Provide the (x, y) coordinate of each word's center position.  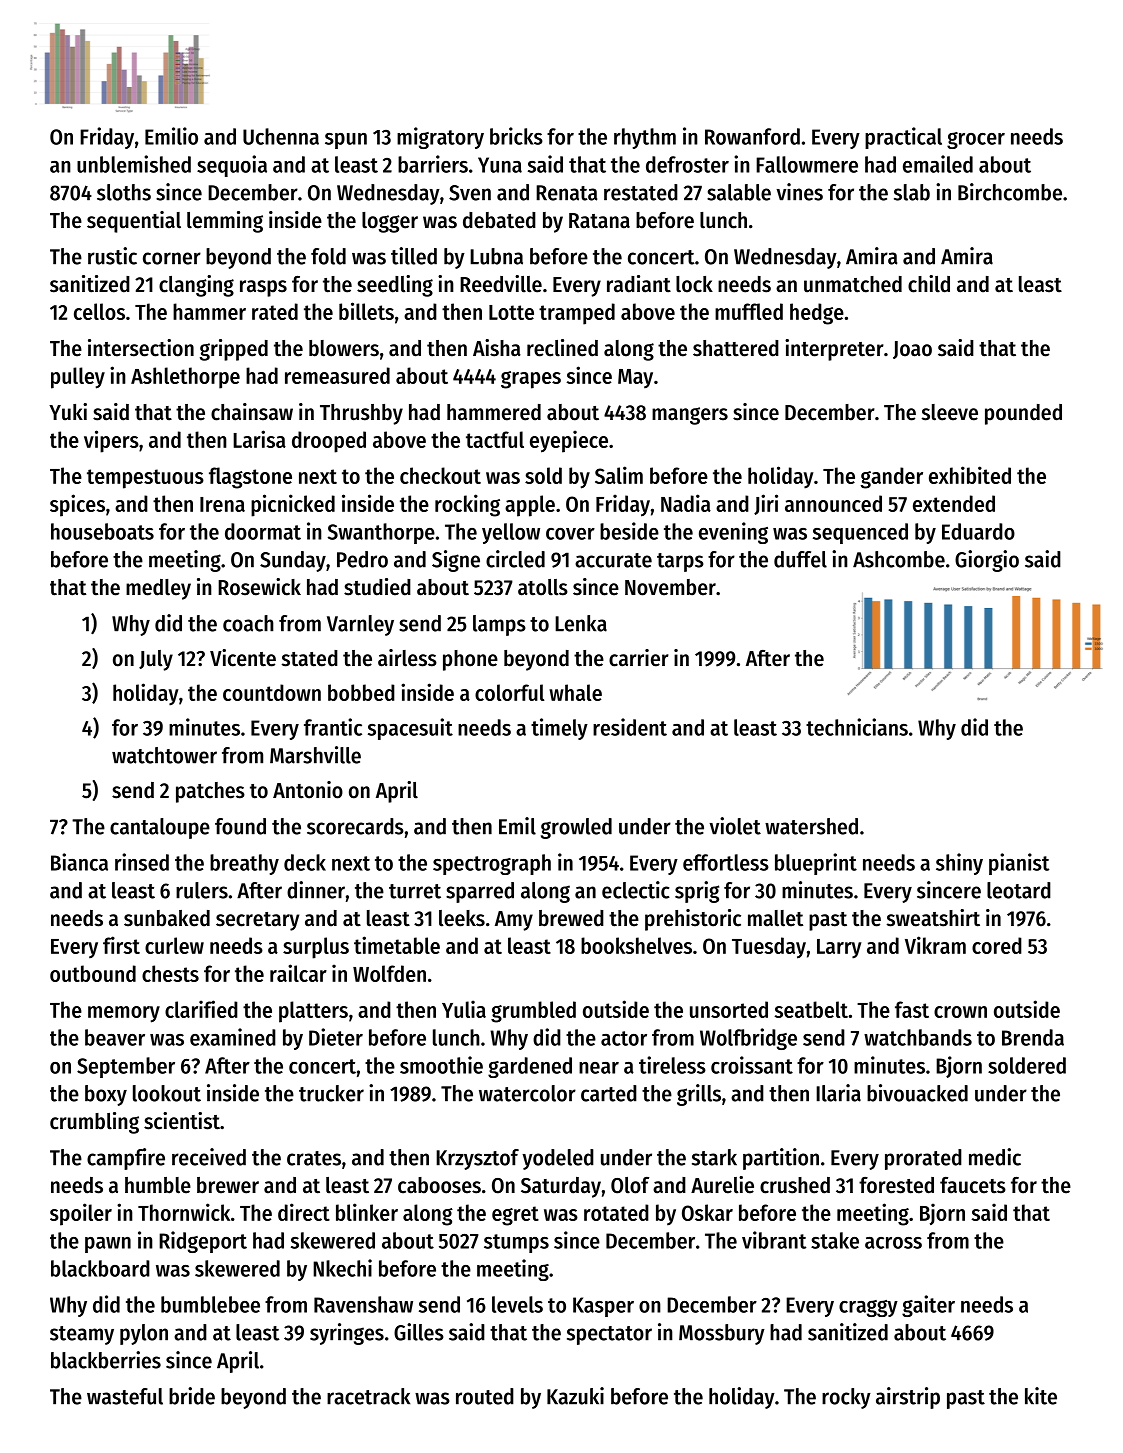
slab (912, 192)
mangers (690, 416)
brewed (571, 918)
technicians (857, 727)
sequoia (232, 166)
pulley (78, 378)
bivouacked (917, 1093)
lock (694, 284)
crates (314, 1158)
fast (912, 1009)
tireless (672, 1065)
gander (892, 478)
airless (407, 658)
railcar (298, 973)
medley (158, 589)
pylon (144, 1334)
